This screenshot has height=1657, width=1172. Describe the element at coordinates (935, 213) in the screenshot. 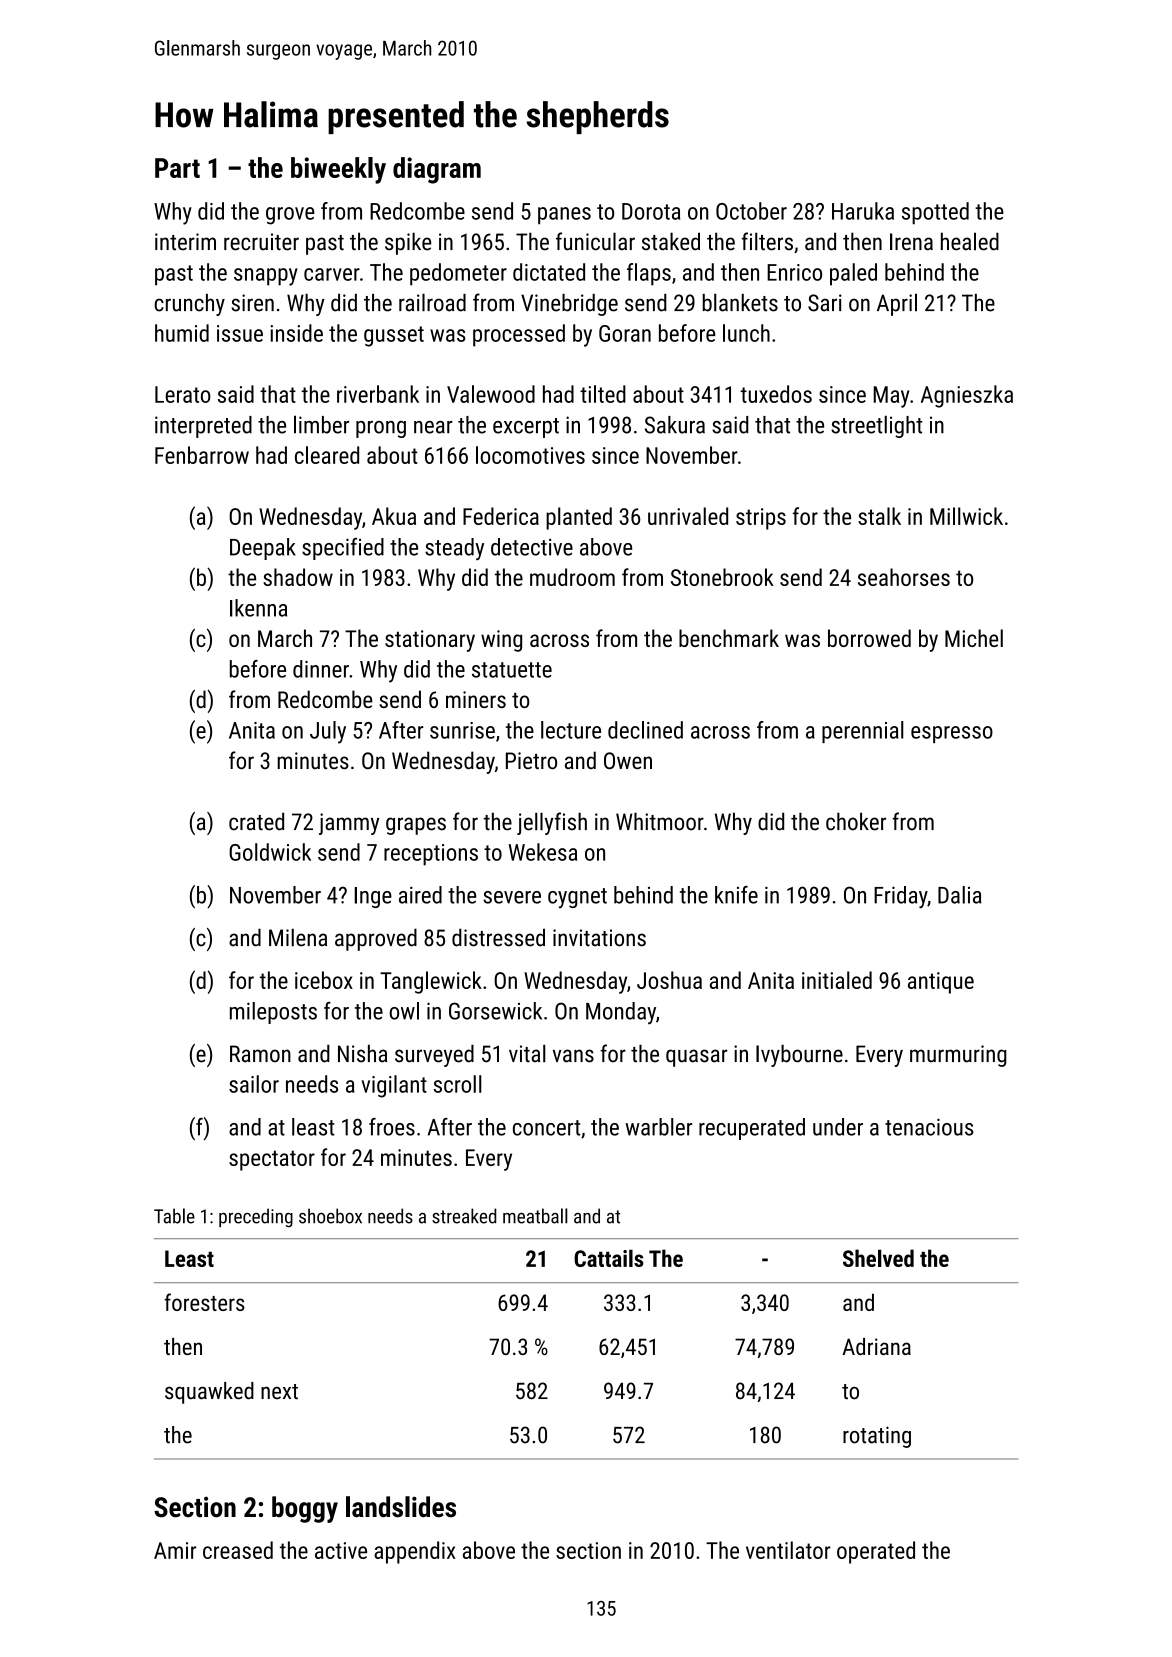

I see `spotted` at that location.
